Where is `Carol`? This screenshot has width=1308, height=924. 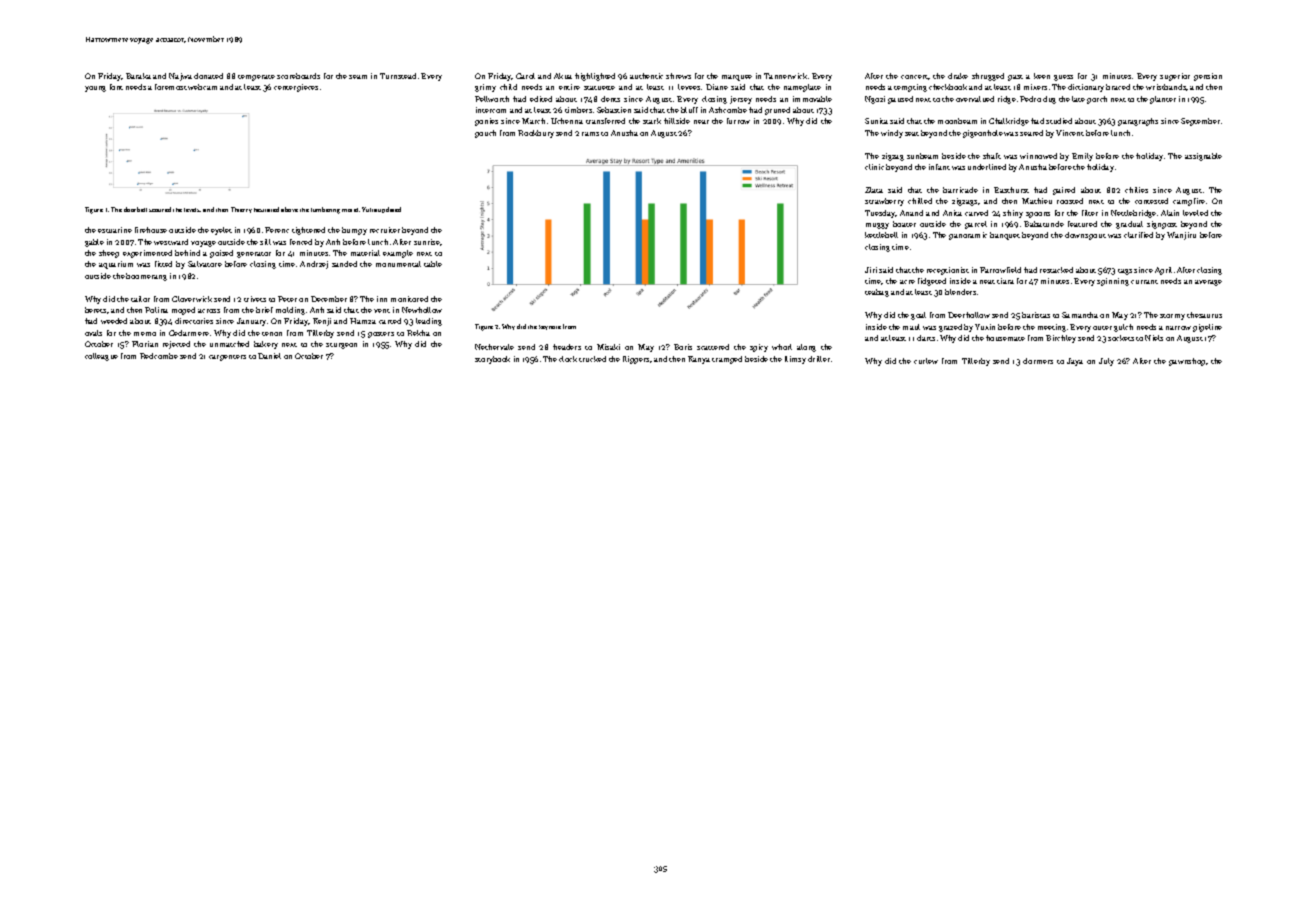
Carol is located at coordinates (525, 76).
